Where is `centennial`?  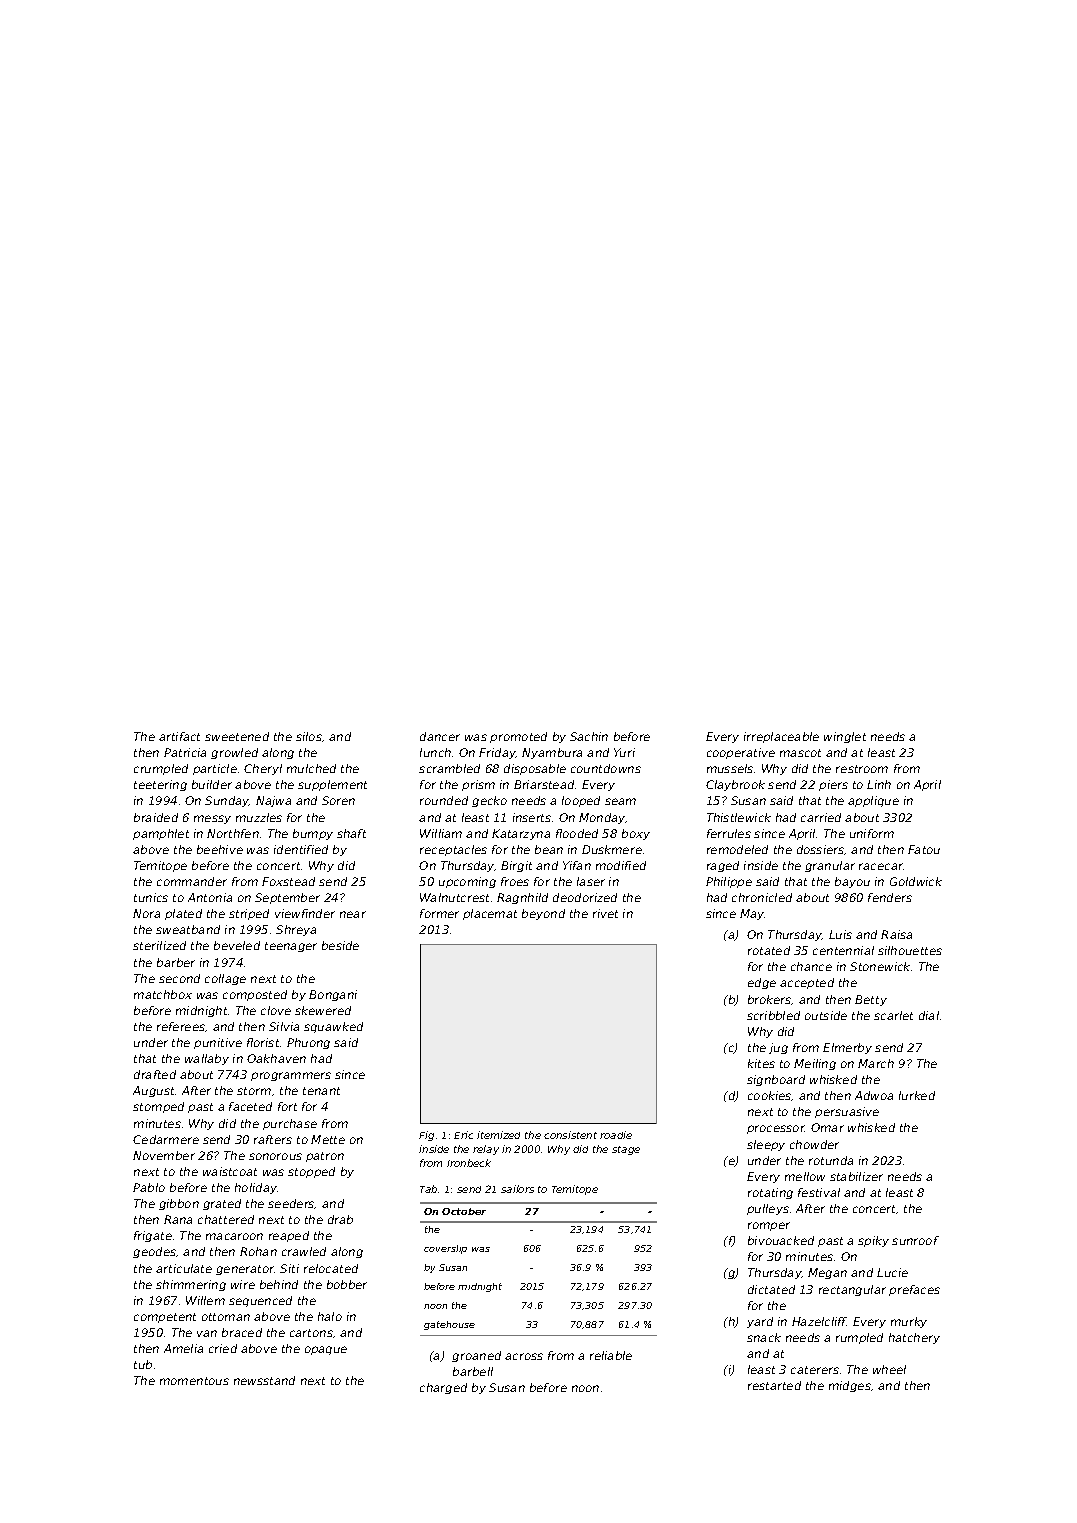
centennial is located at coordinates (843, 950).
